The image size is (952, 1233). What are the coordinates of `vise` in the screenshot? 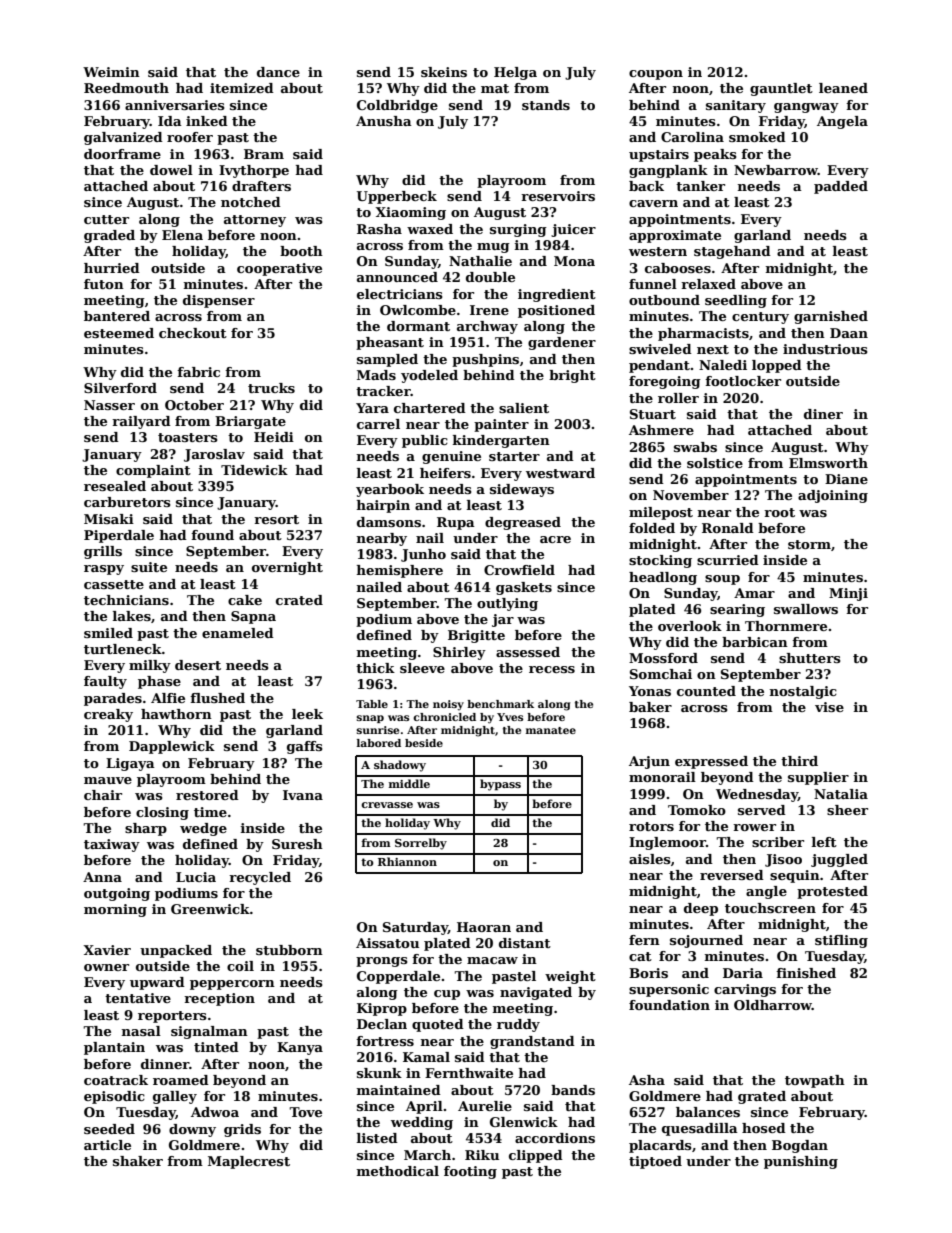 It's located at (829, 707).
